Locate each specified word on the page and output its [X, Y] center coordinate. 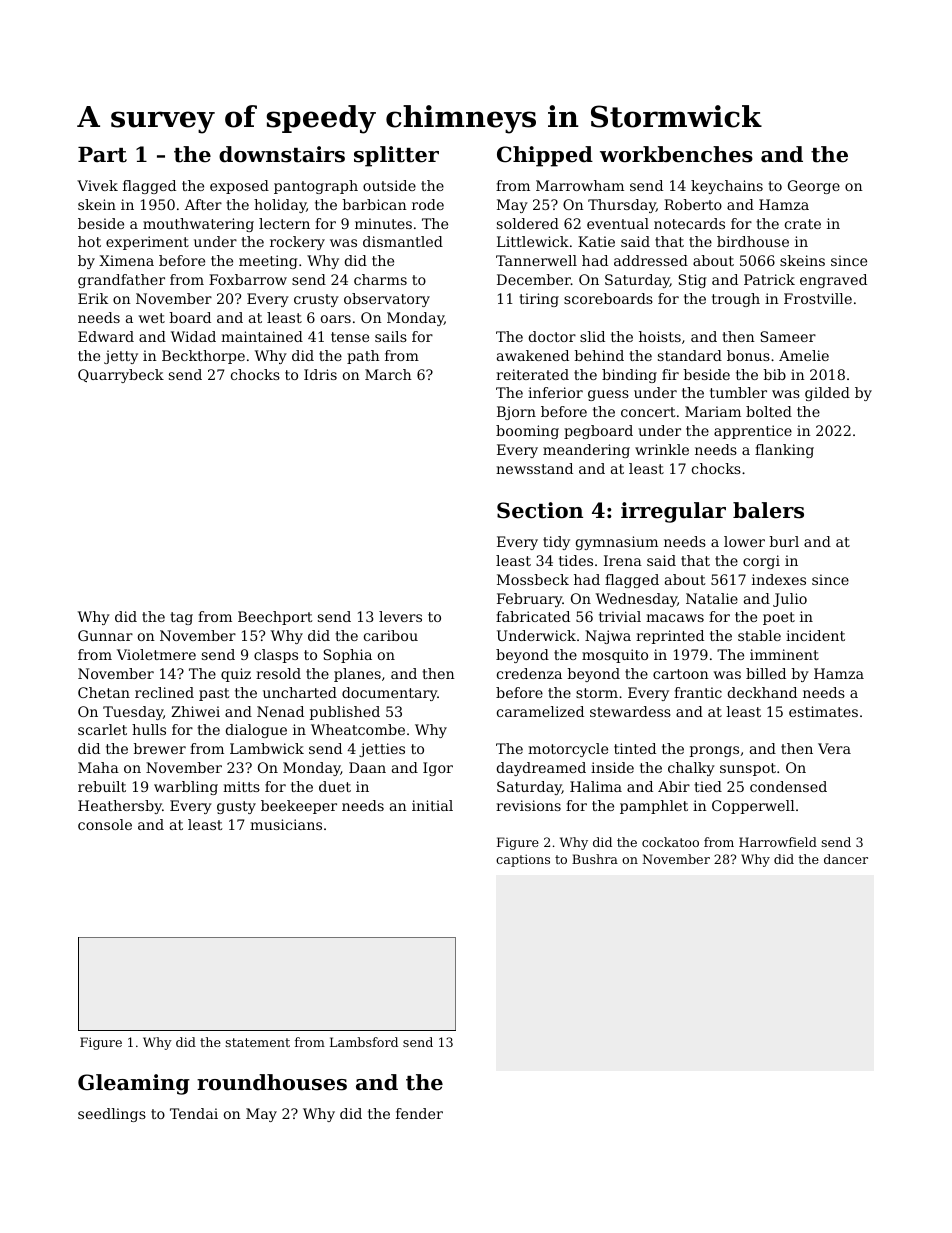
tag [181, 618]
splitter [396, 156]
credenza [529, 673]
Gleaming [134, 1084]
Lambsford [364, 1042]
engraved [833, 281]
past [214, 694]
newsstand [534, 468]
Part [102, 155]
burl [784, 541]
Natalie [712, 598]
